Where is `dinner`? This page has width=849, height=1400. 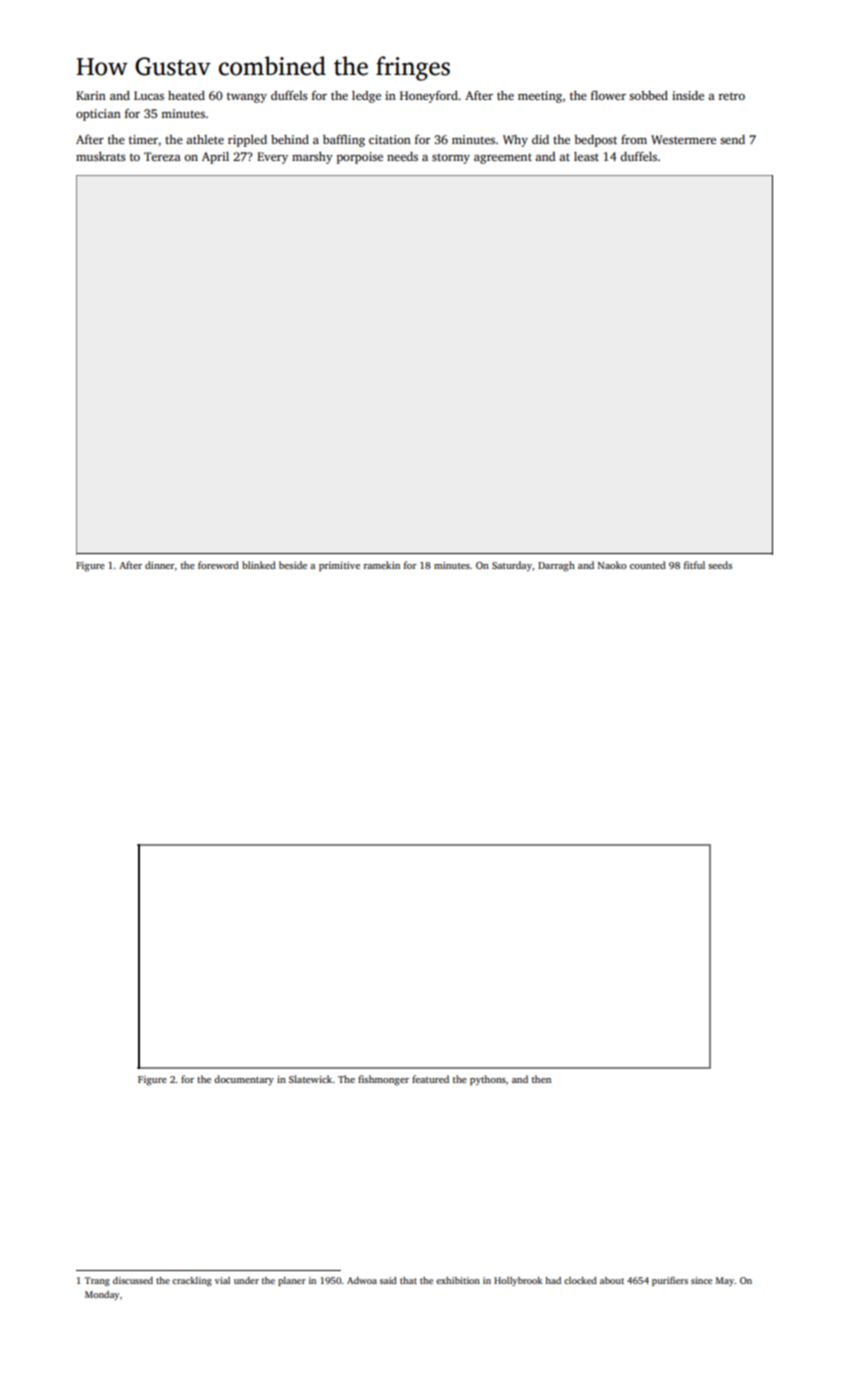 dinner is located at coordinates (160, 565).
